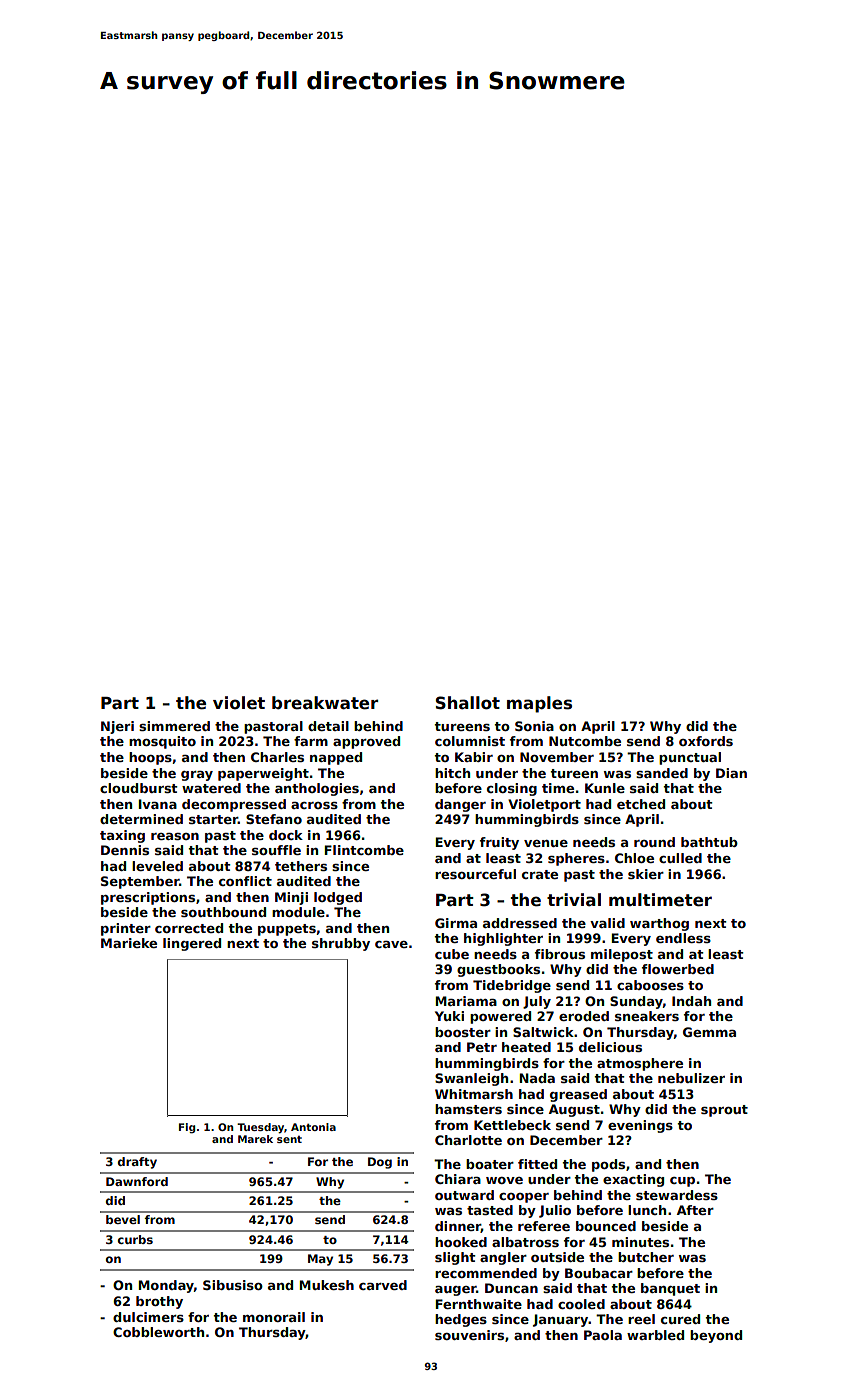  Describe the element at coordinates (641, 804) in the screenshot. I see `etched` at that location.
